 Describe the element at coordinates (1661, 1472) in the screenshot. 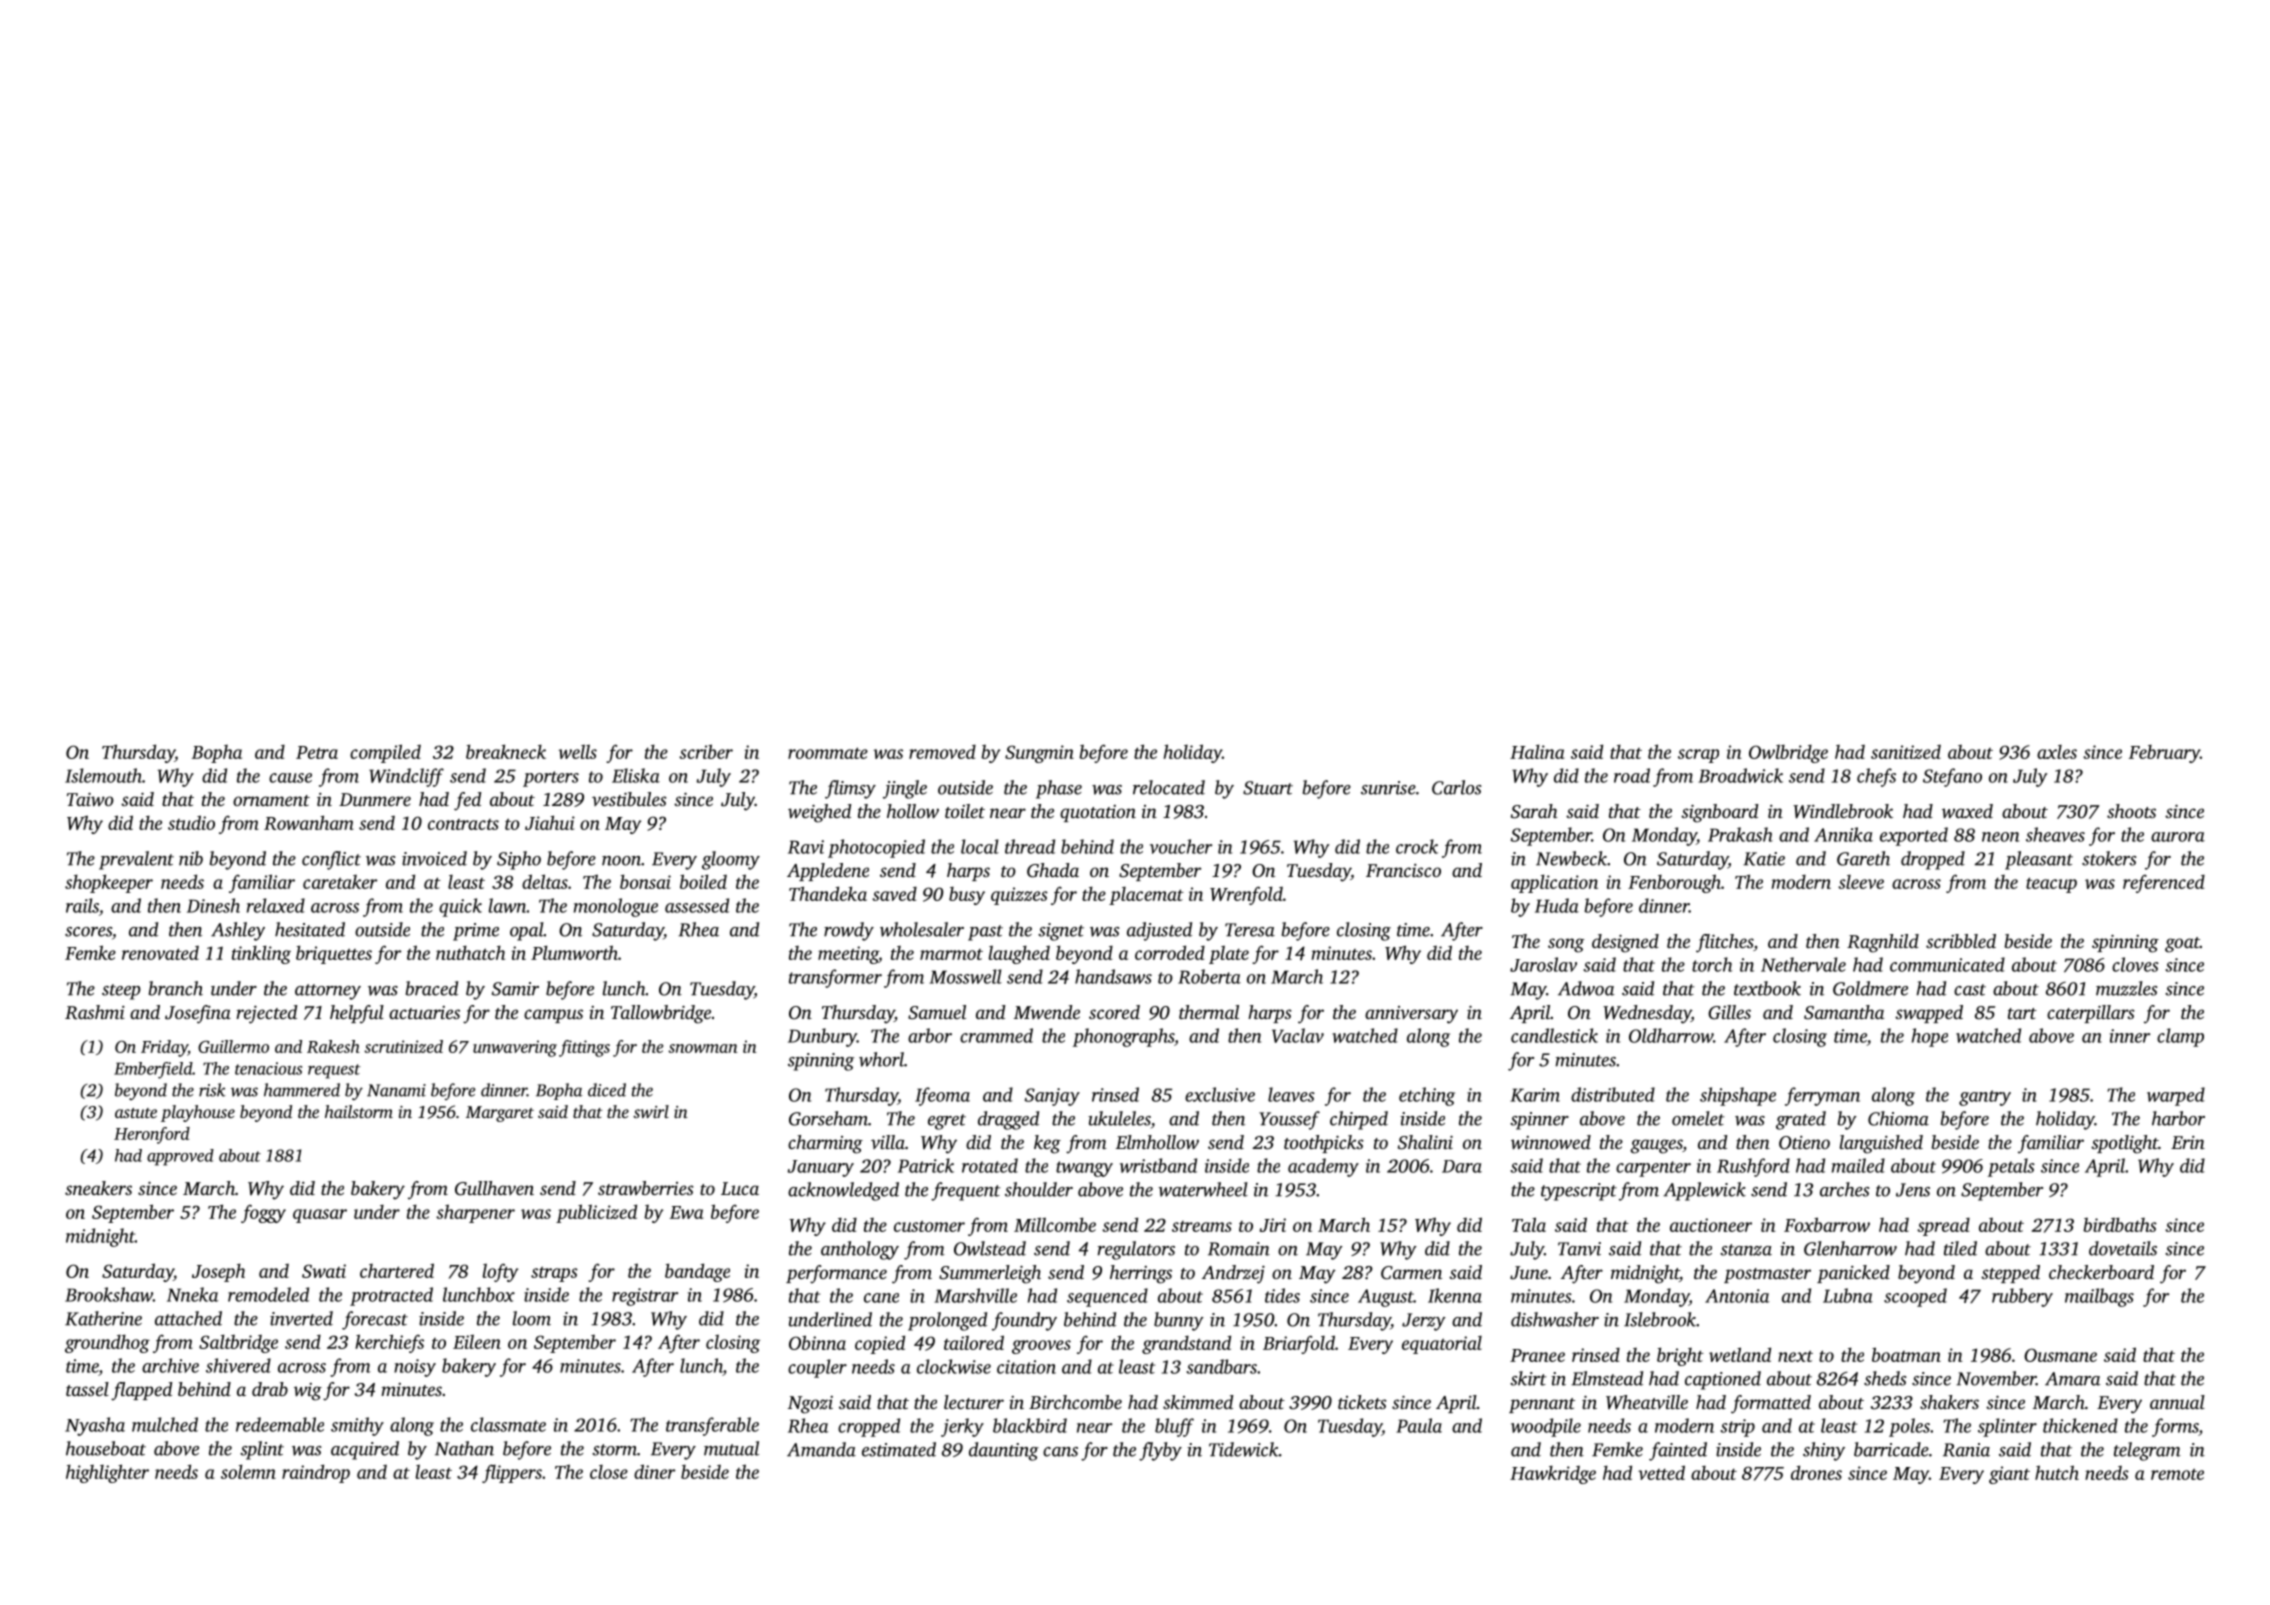

I see `vetted` at that location.
